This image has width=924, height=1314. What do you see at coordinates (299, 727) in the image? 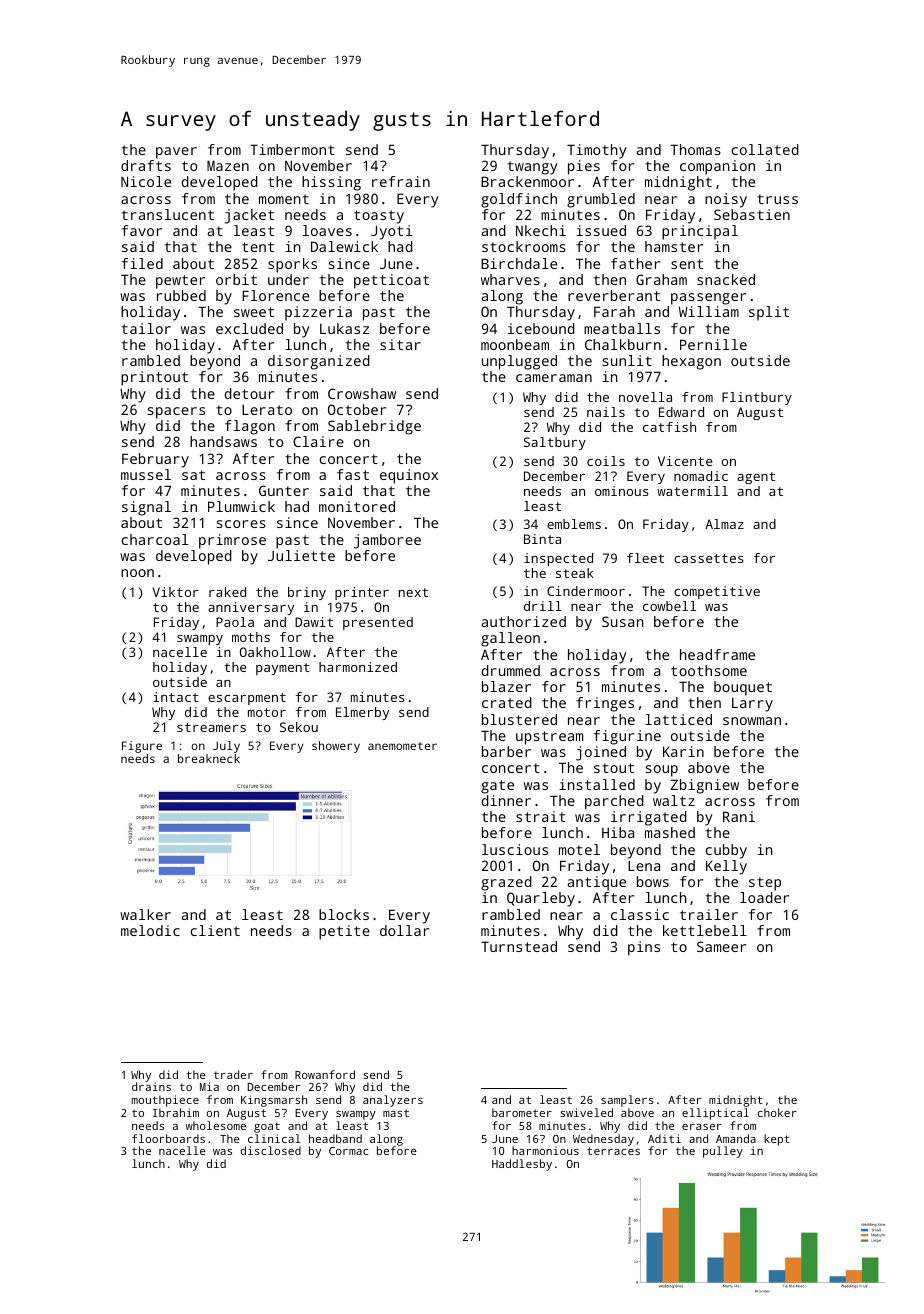
I see `Sekou` at bounding box center [299, 727].
